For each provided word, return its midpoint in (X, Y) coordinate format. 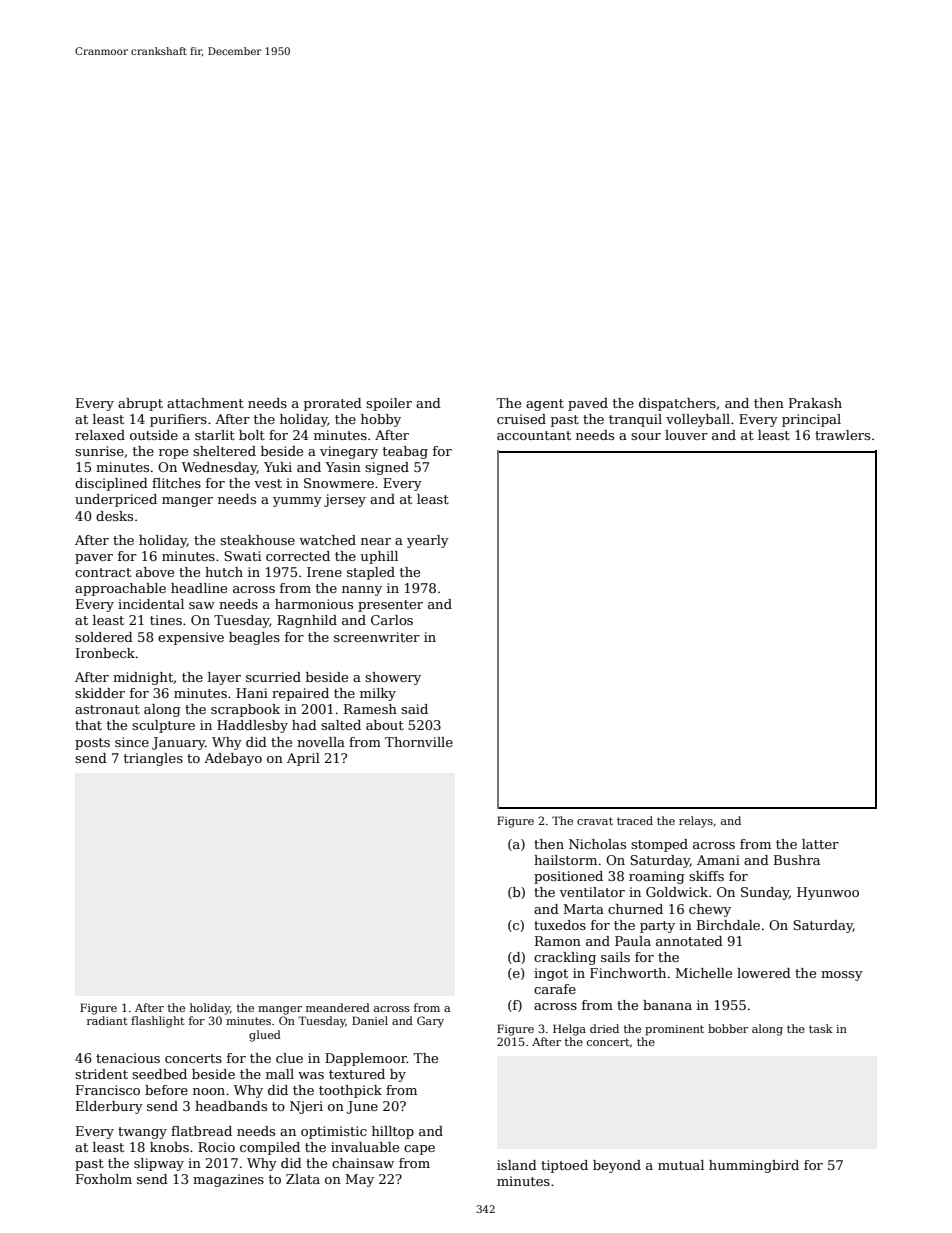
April (303, 759)
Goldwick (677, 892)
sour (646, 436)
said (414, 709)
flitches (176, 483)
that (88, 725)
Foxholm (104, 1179)
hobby (381, 420)
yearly (428, 541)
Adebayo (233, 759)
